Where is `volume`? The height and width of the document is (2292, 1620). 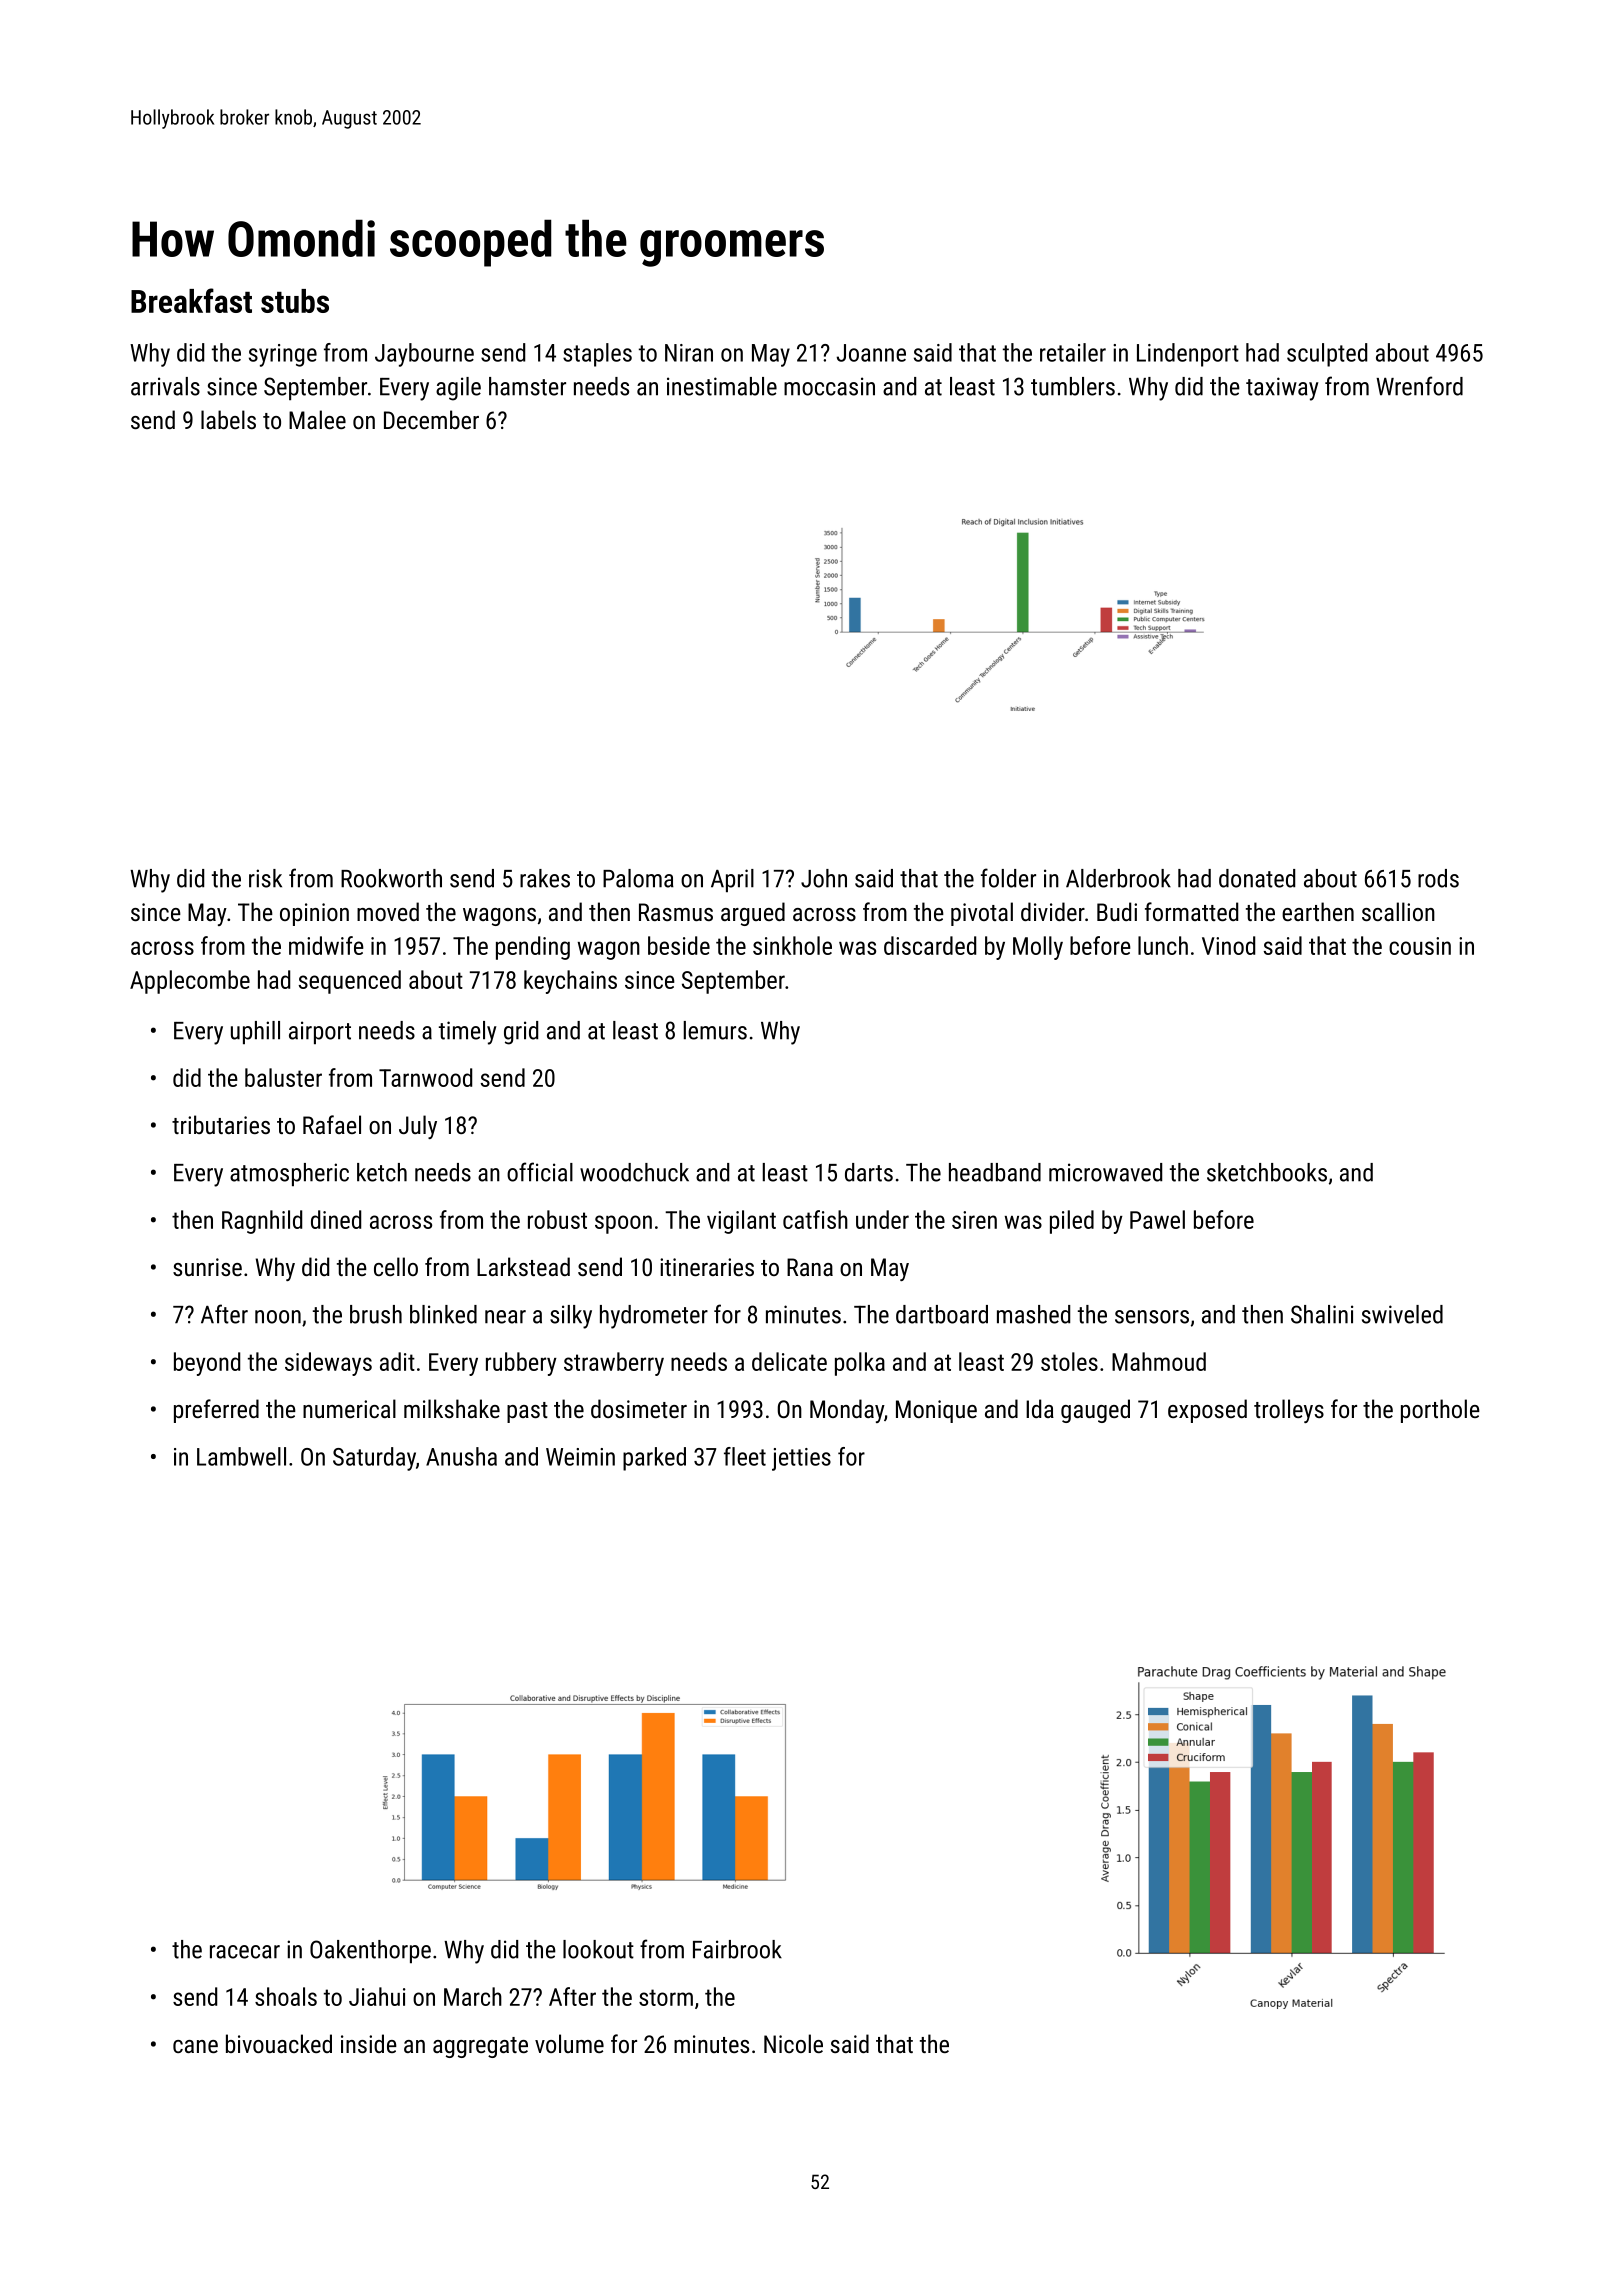 volume is located at coordinates (569, 2043).
